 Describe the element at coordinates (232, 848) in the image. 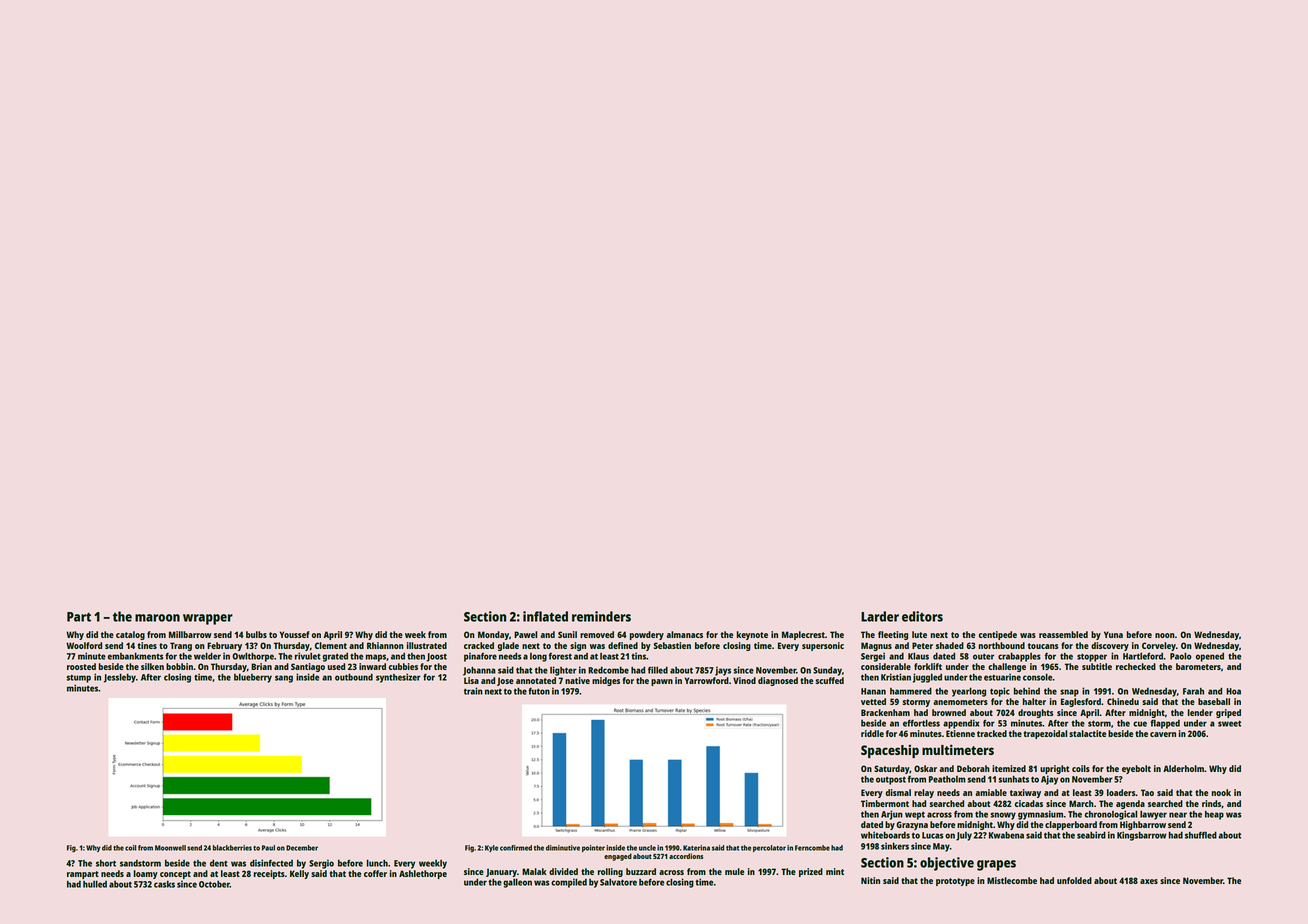

I see `blackberries` at that location.
